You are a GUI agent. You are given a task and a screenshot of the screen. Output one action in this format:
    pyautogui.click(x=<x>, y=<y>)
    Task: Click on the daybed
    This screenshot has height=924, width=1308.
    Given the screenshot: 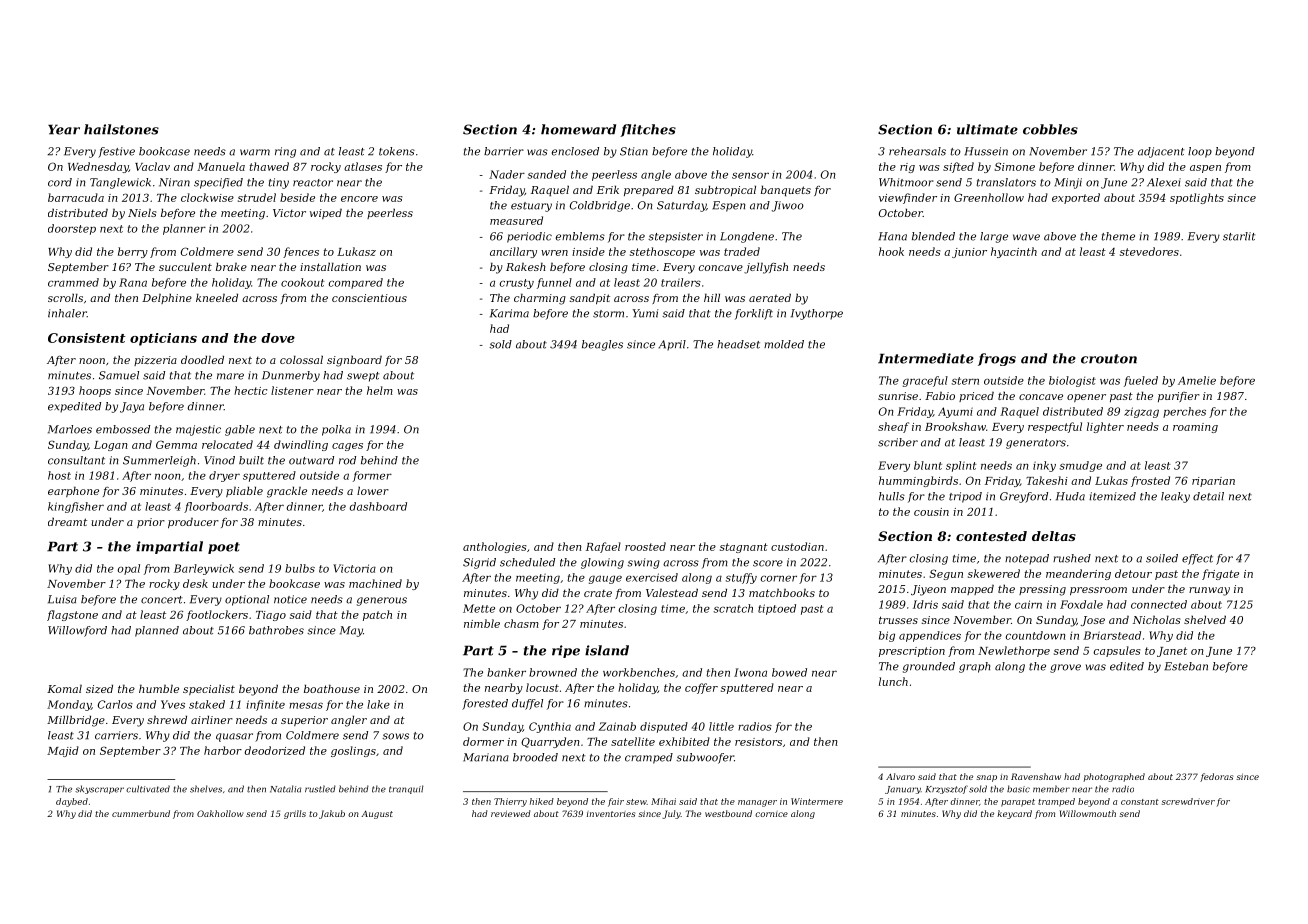 What is the action you would take?
    pyautogui.click(x=72, y=802)
